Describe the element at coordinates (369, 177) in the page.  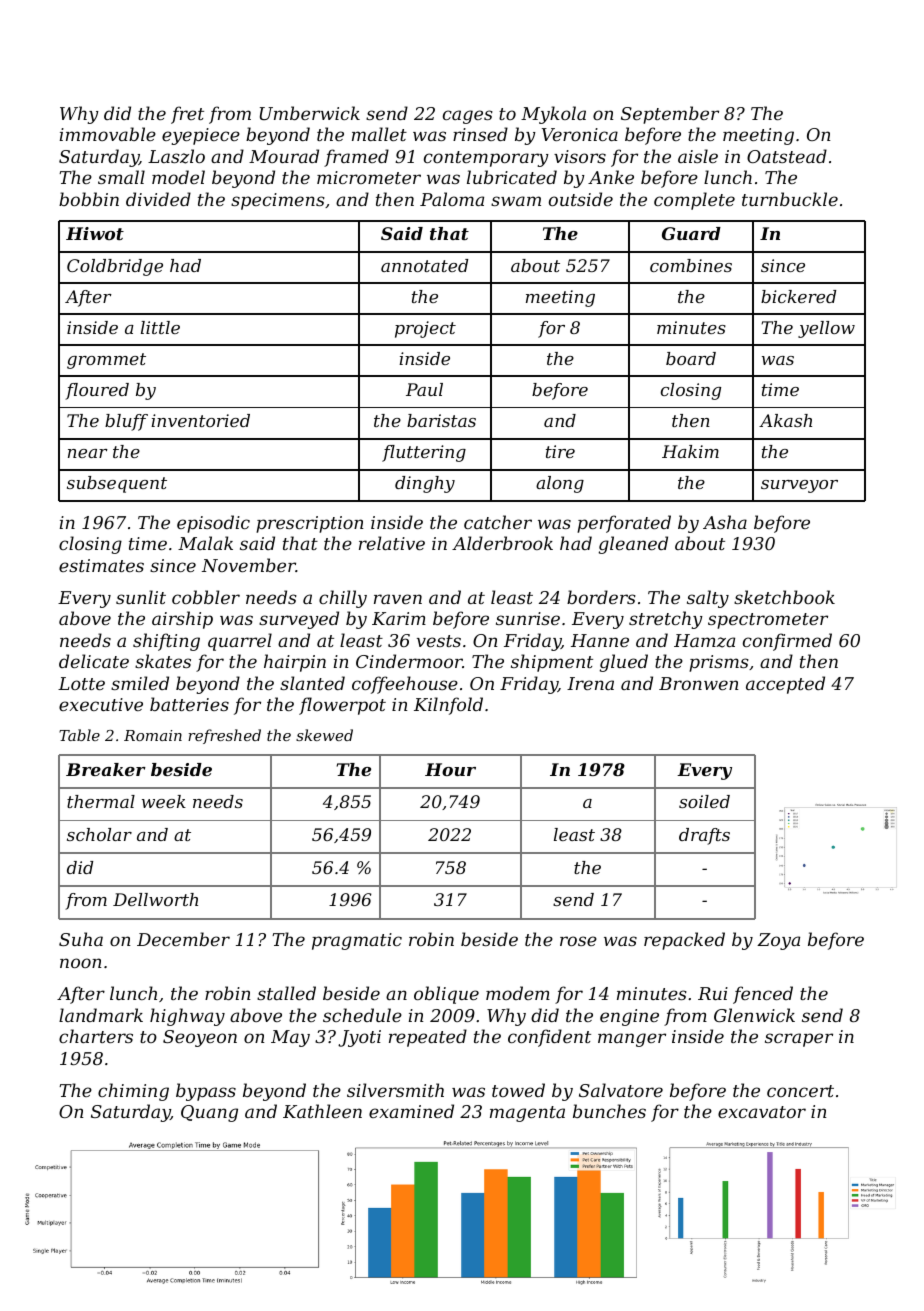
I see `micrometer` at that location.
